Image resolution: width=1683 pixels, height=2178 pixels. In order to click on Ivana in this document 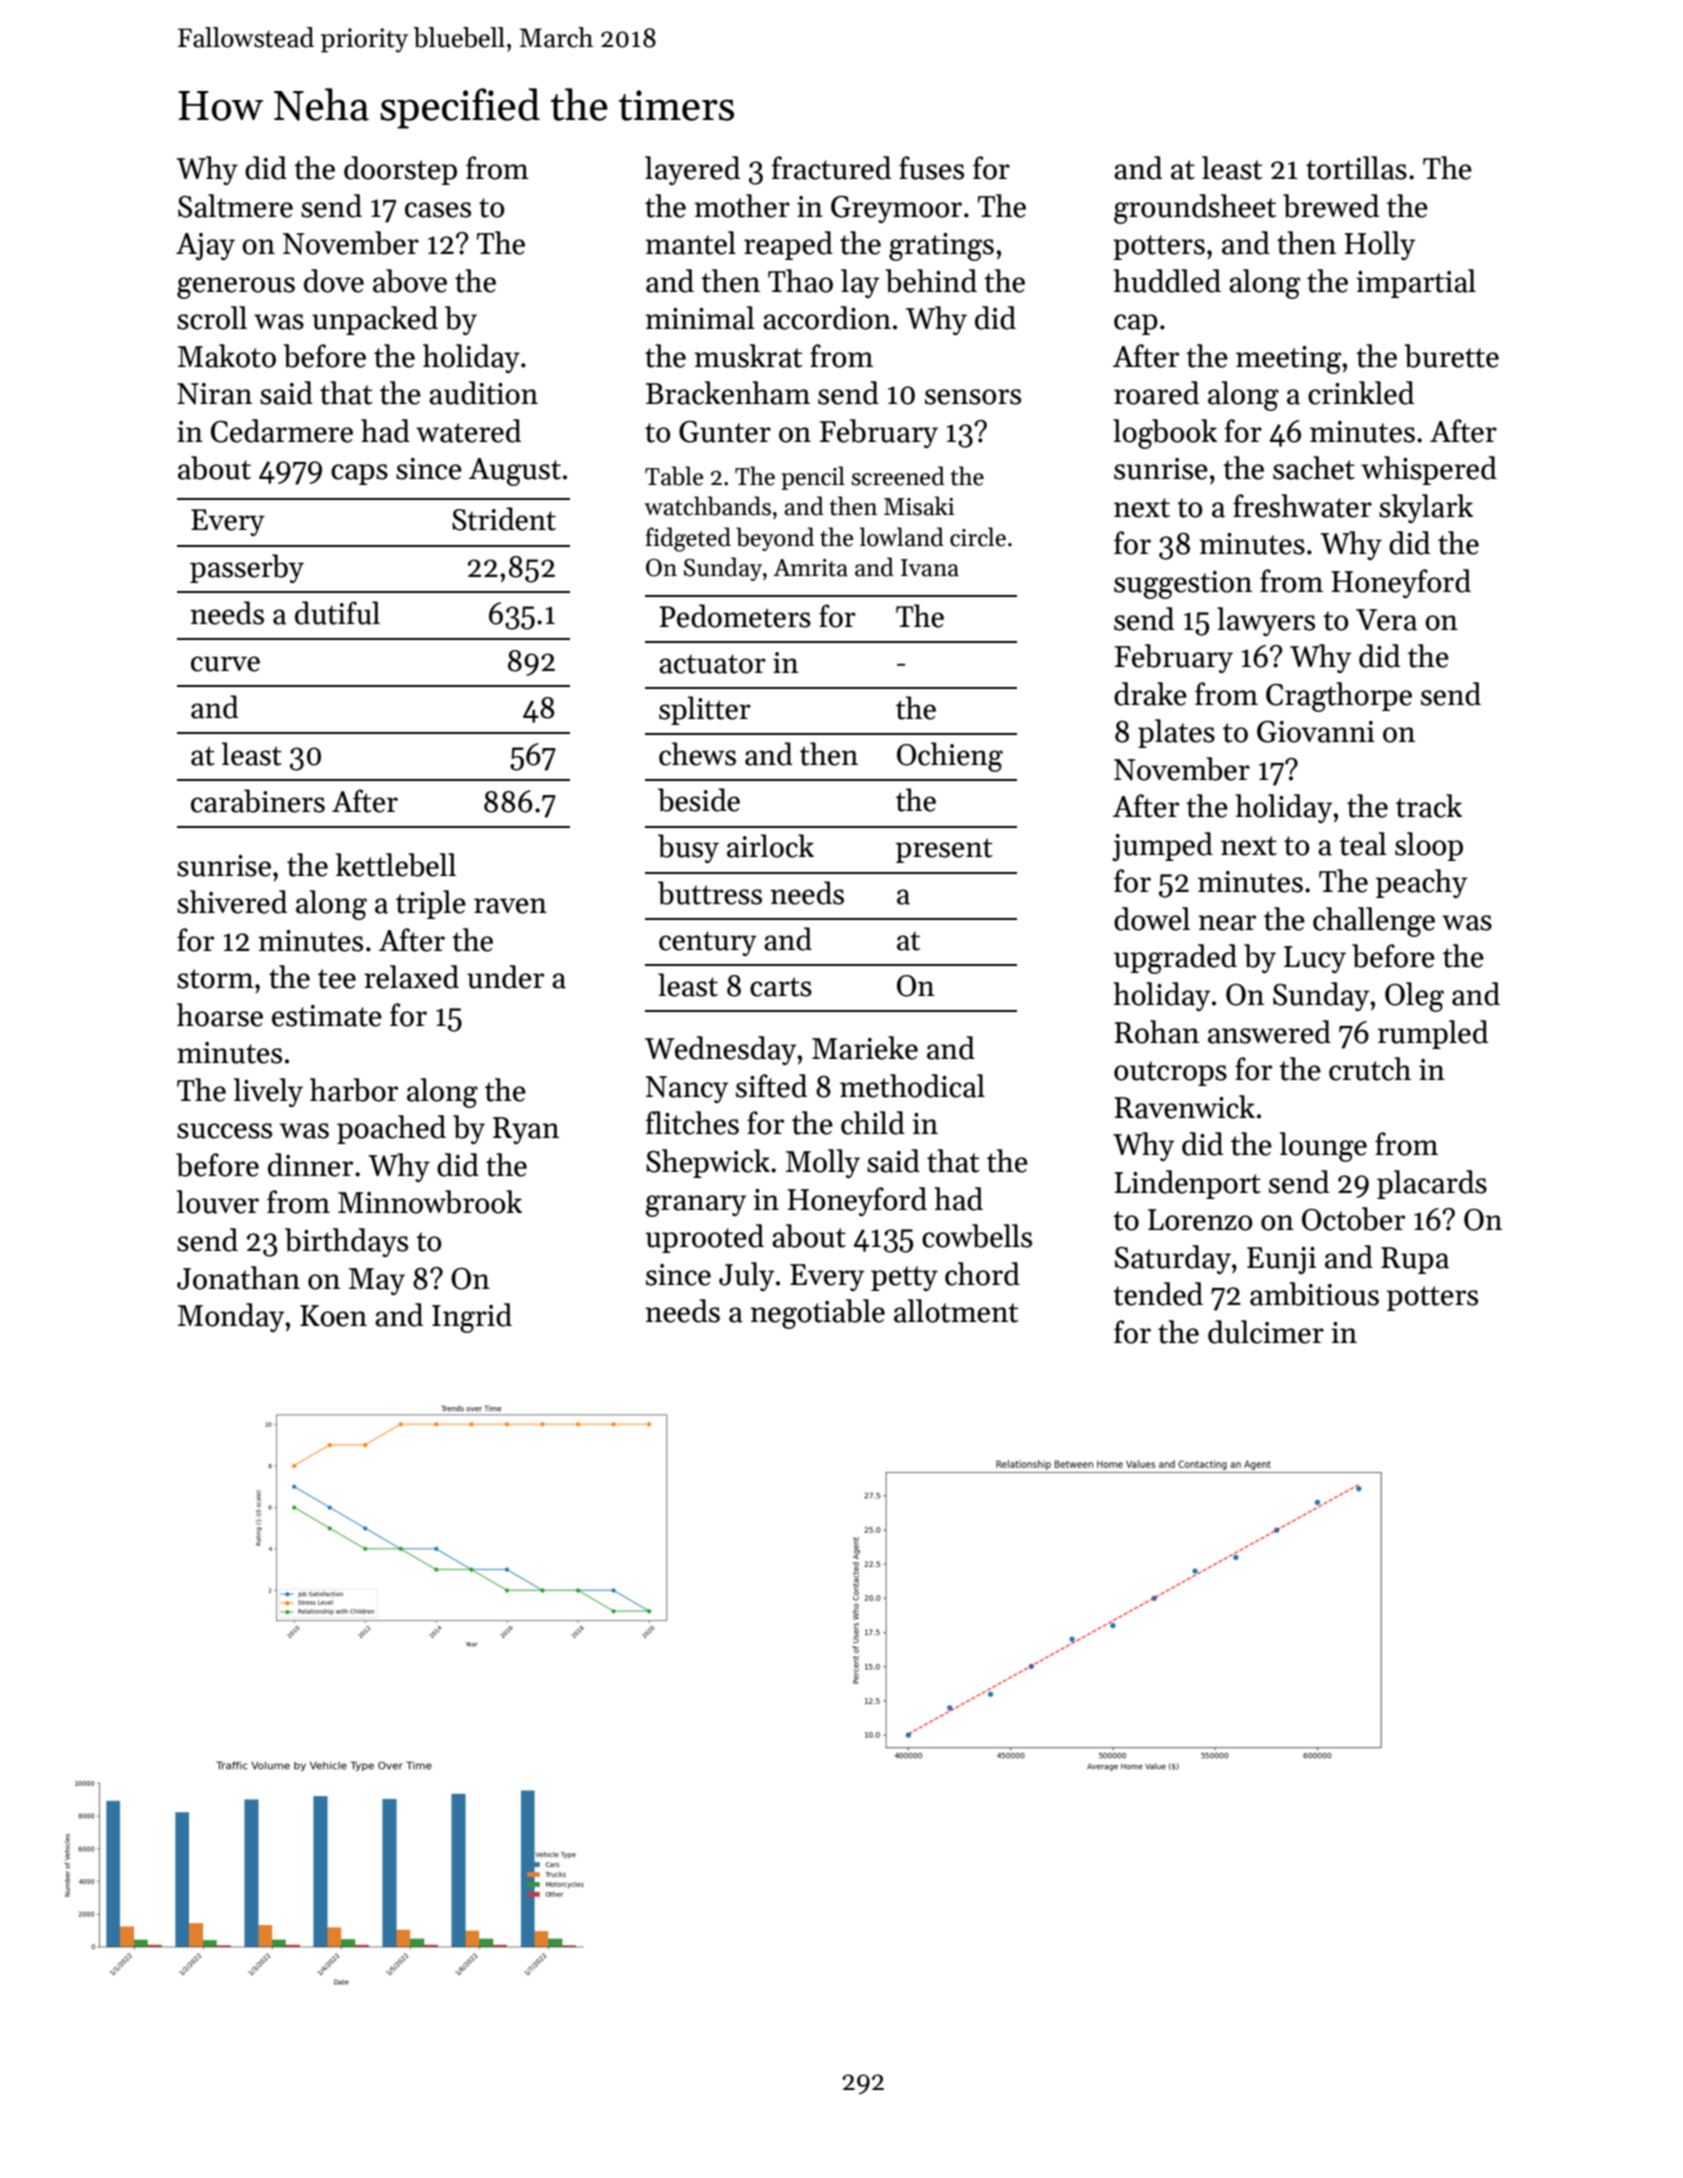, I will do `click(930, 568)`.
